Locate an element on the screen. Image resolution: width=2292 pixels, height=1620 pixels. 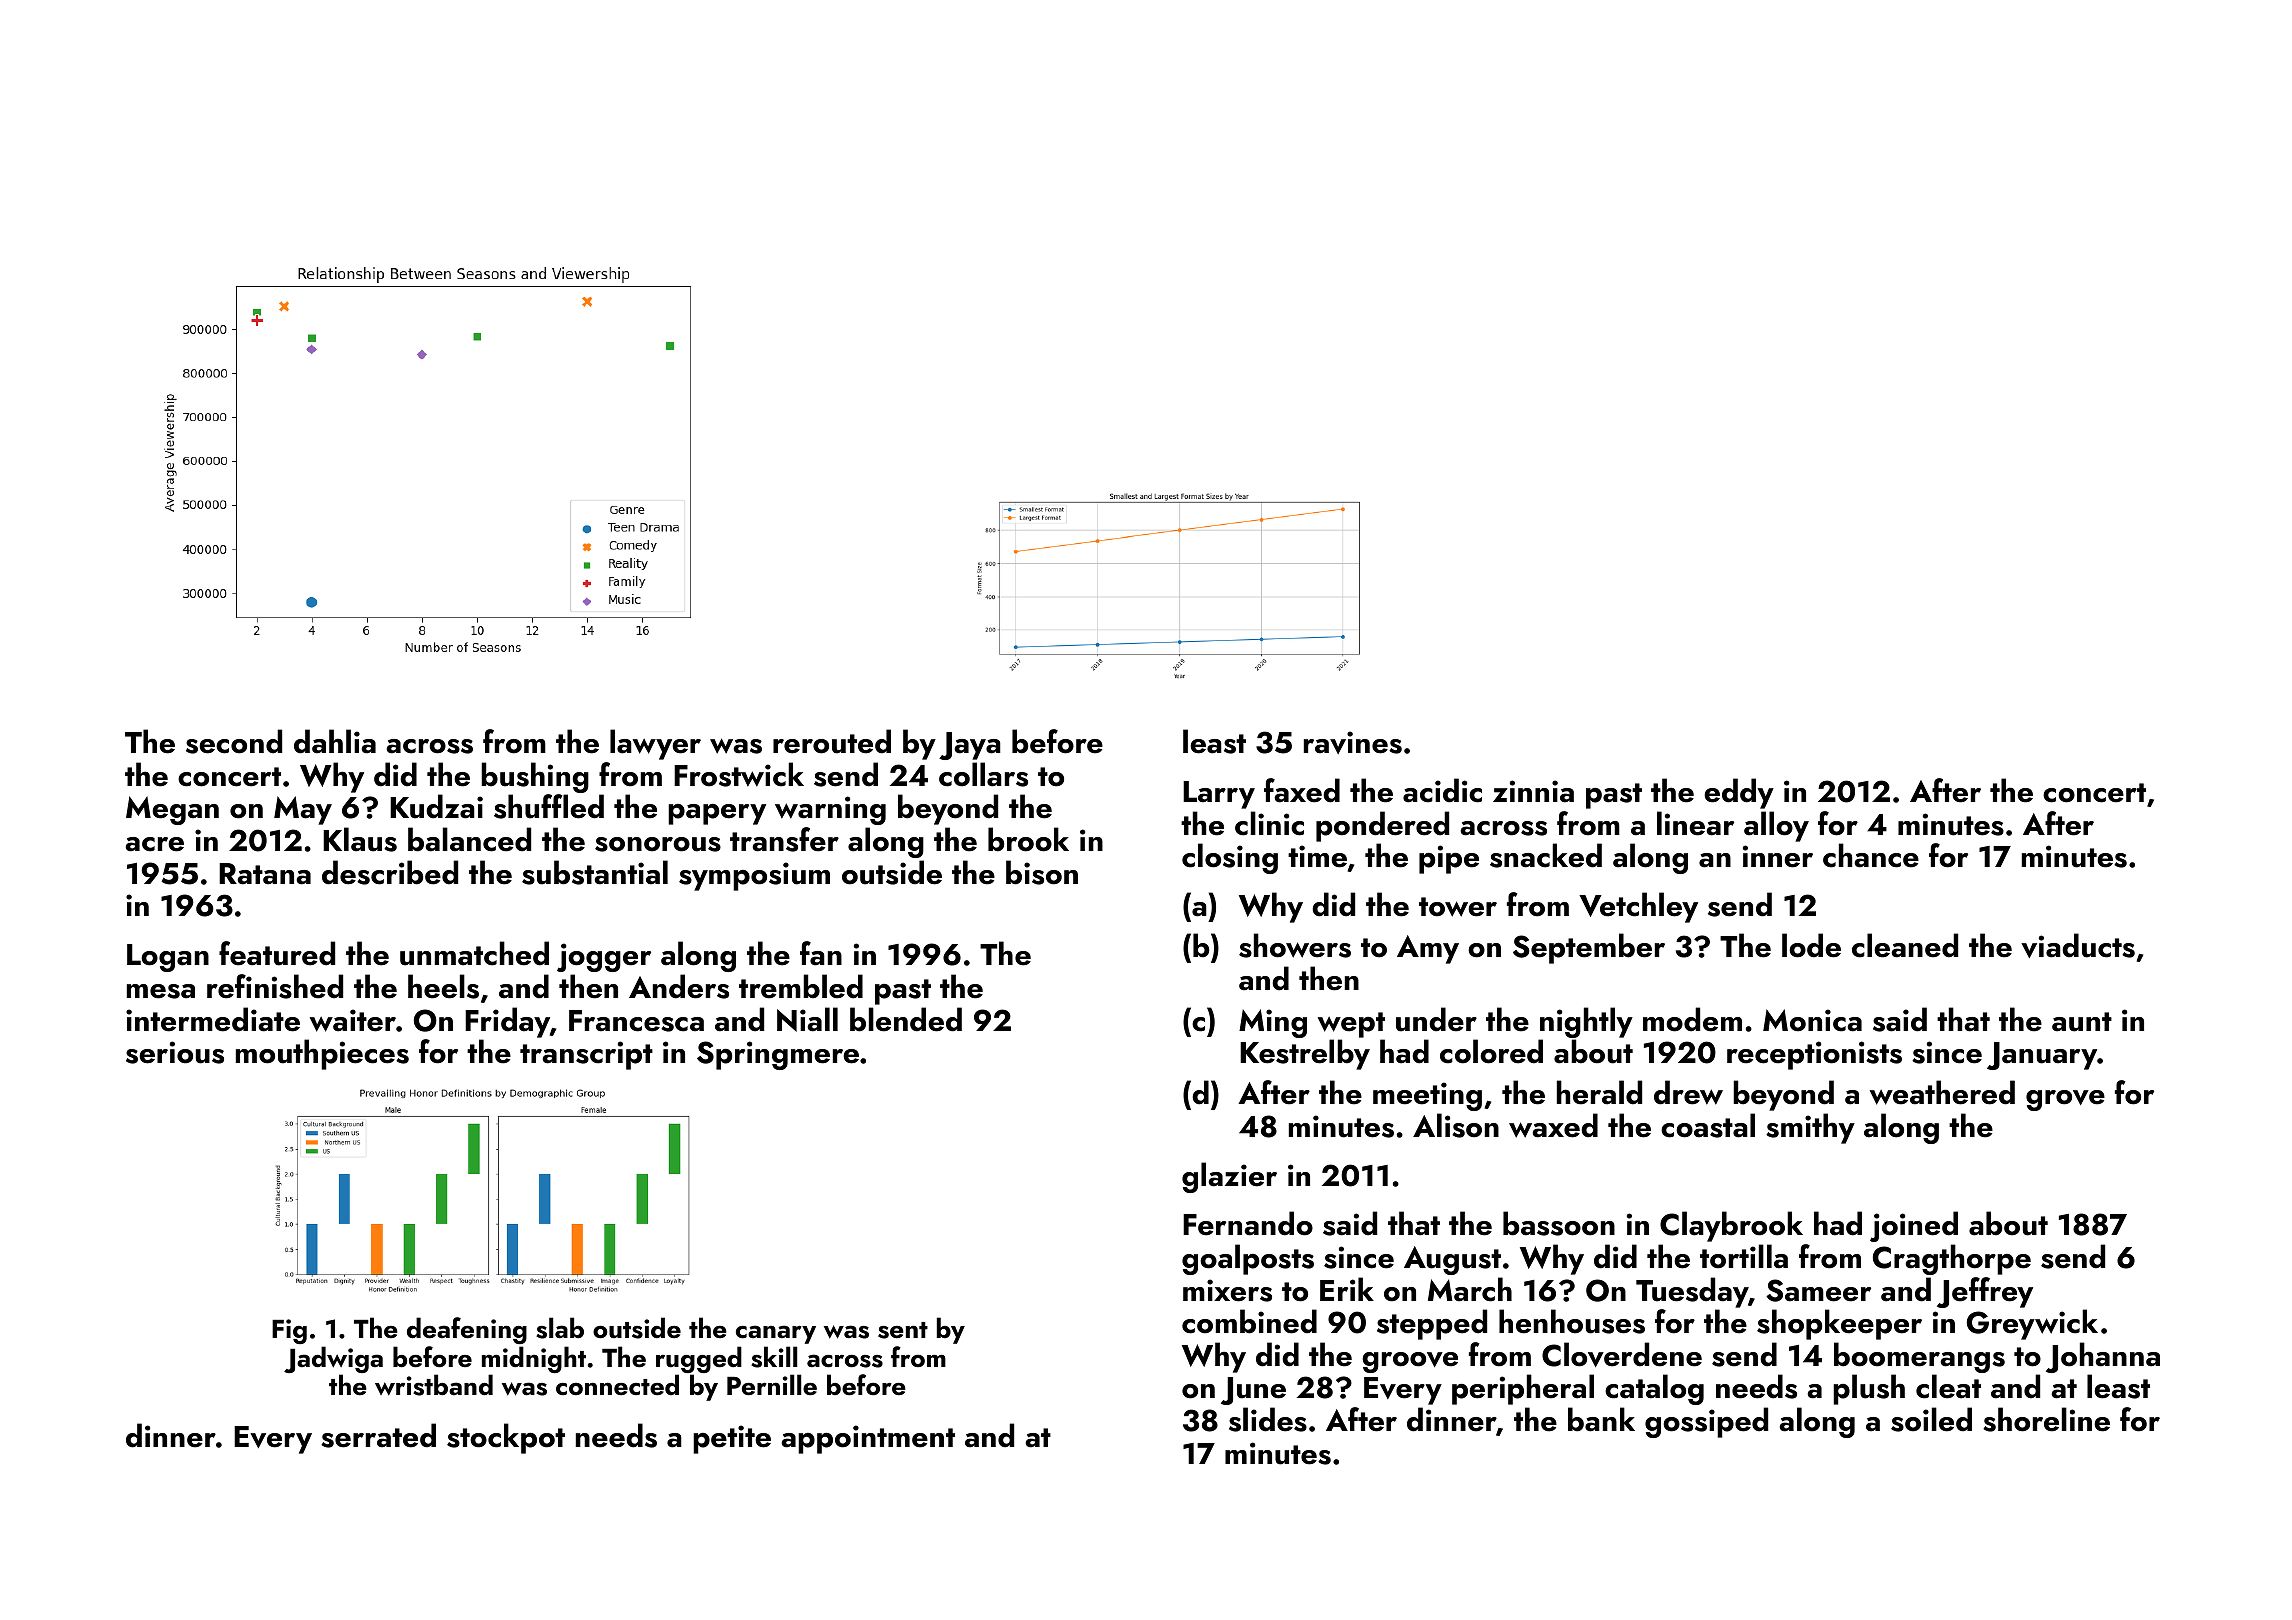
mouthpieces is located at coordinates (322, 1054).
